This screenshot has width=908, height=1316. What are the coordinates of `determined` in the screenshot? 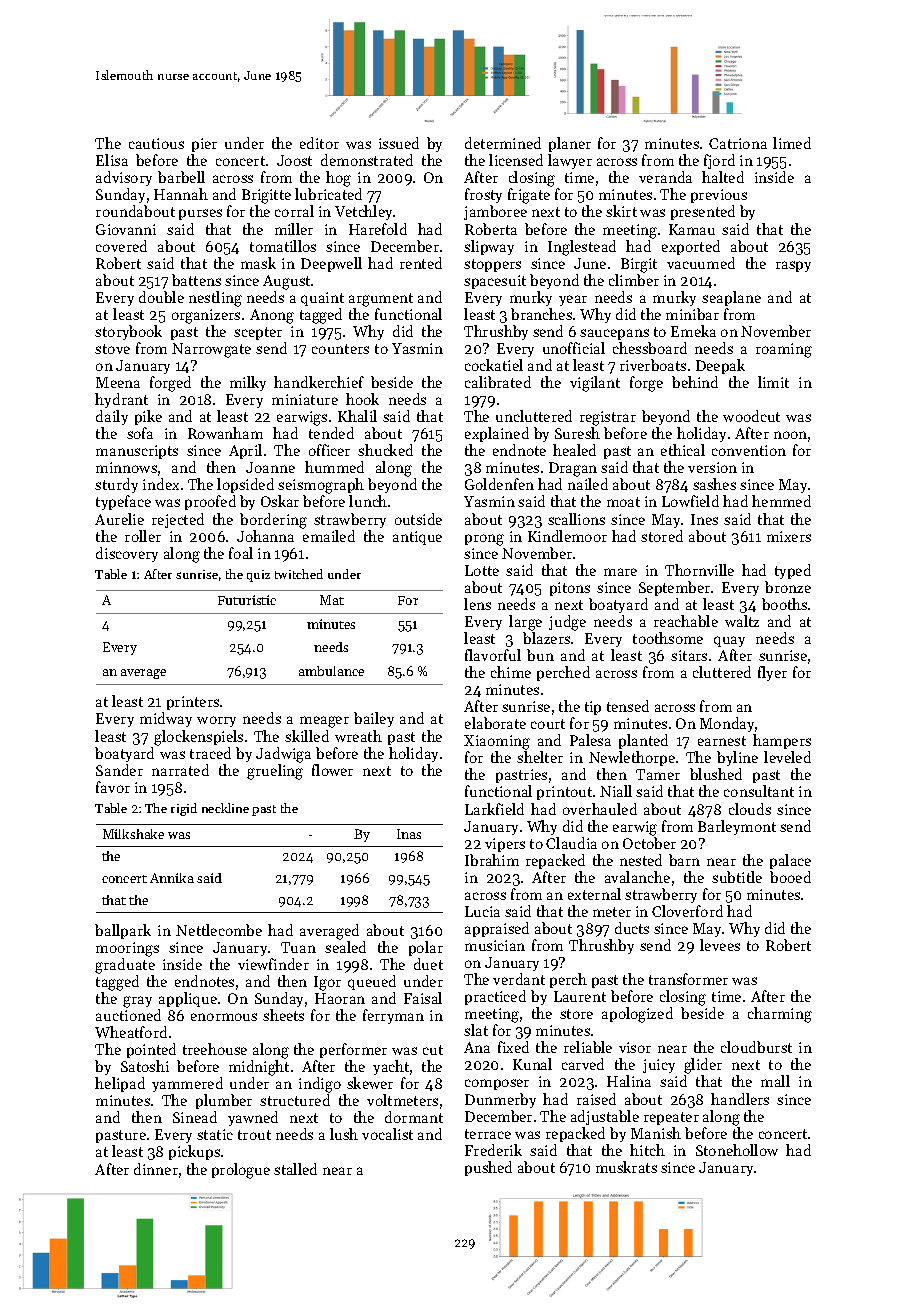 It's located at (503, 143).
